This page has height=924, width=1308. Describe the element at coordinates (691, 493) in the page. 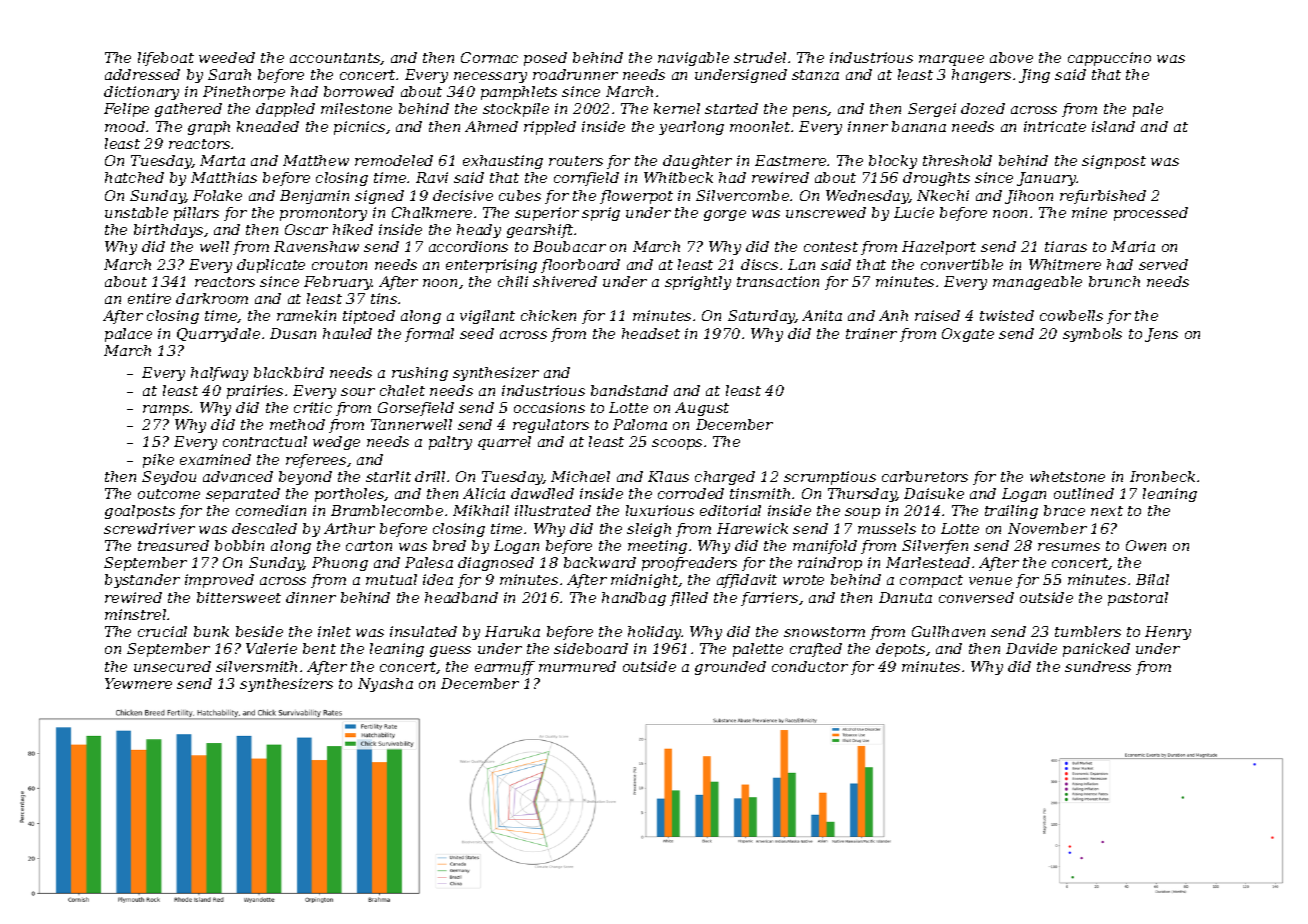

I see `corroded` at that location.
